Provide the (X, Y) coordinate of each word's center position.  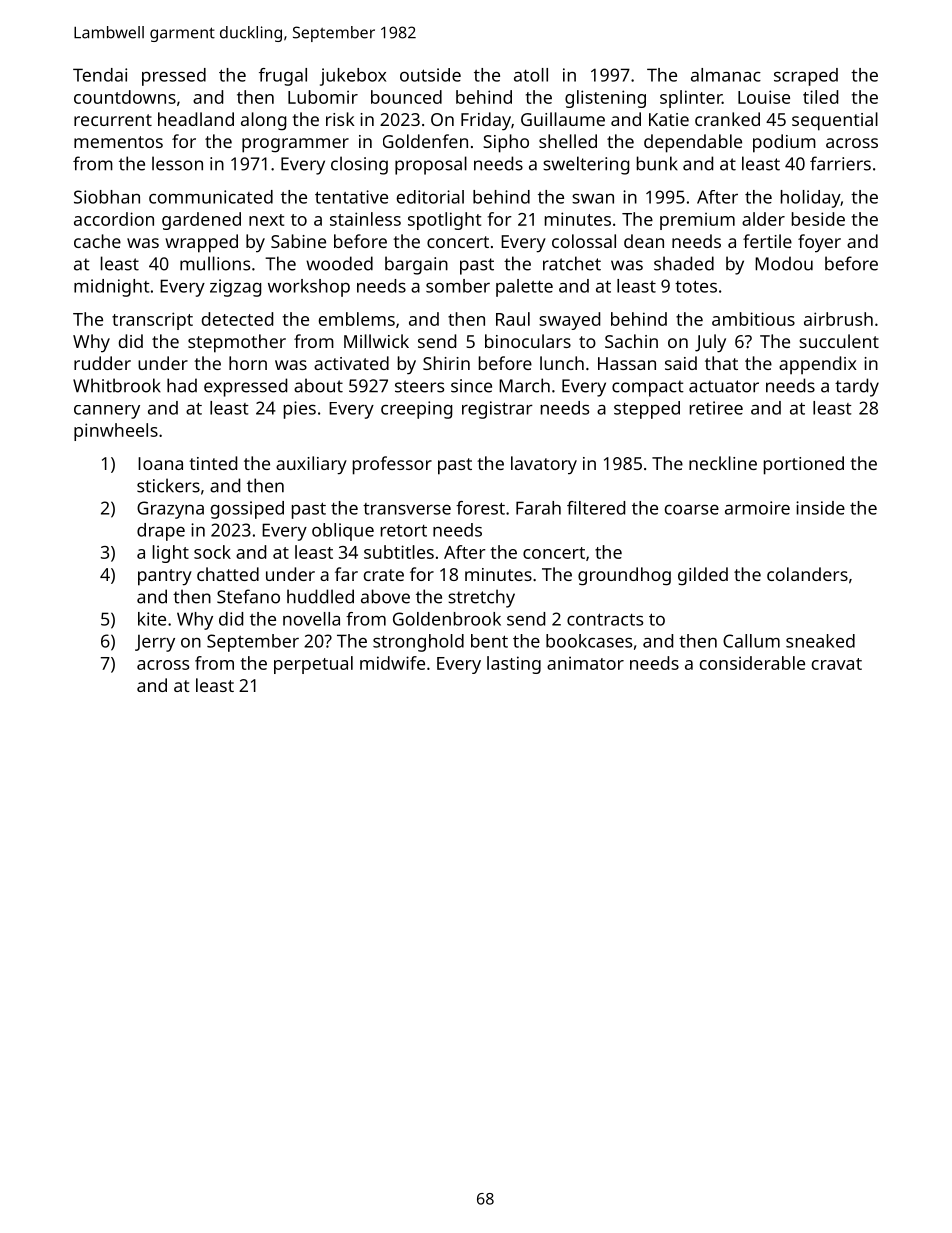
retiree (716, 408)
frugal (283, 77)
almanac (726, 75)
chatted (228, 574)
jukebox (353, 77)
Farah (538, 508)
